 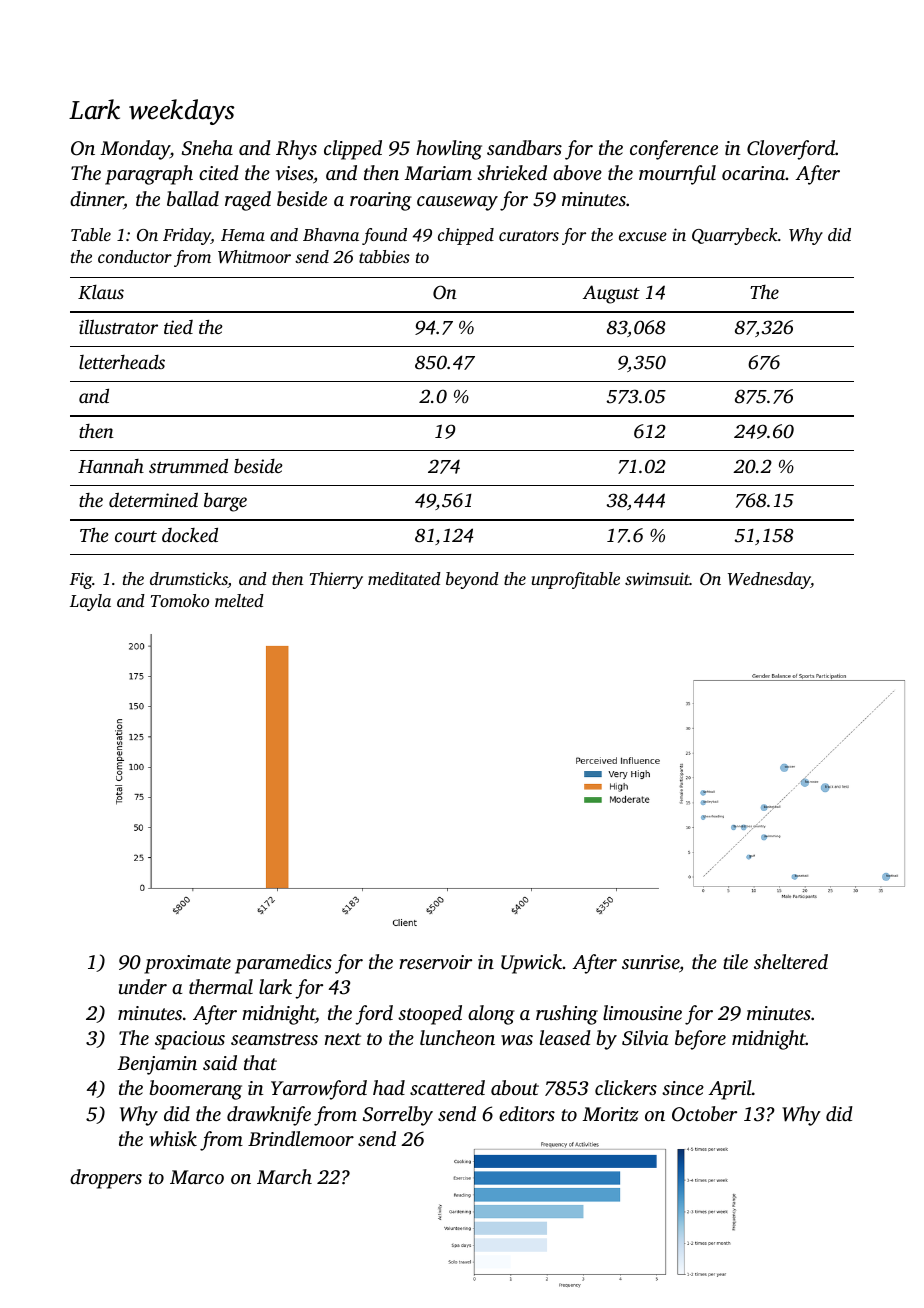 What do you see at coordinates (207, 148) in the page?
I see `Sneha` at bounding box center [207, 148].
